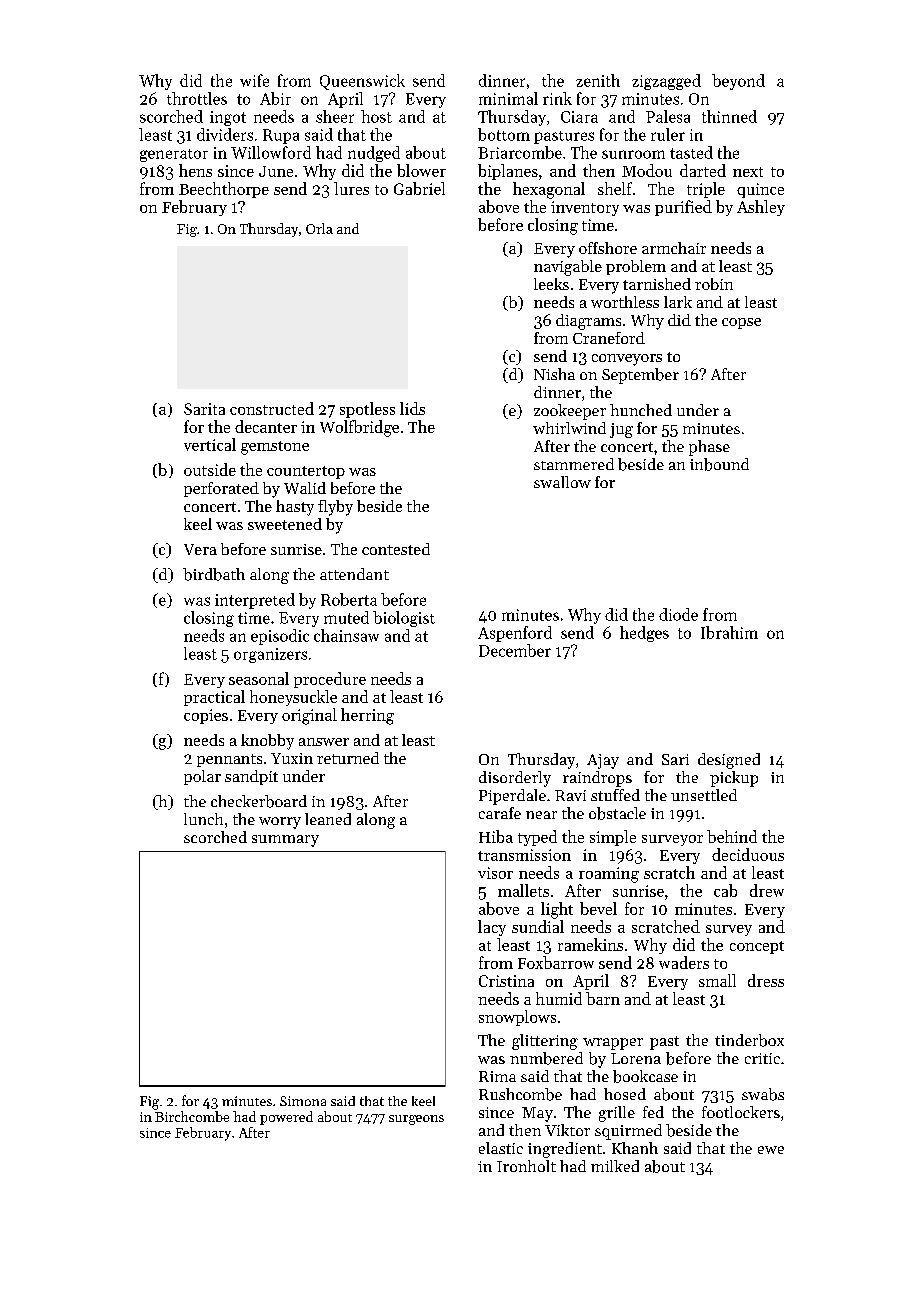 The height and width of the document is (1314, 924). I want to click on hens, so click(195, 170).
